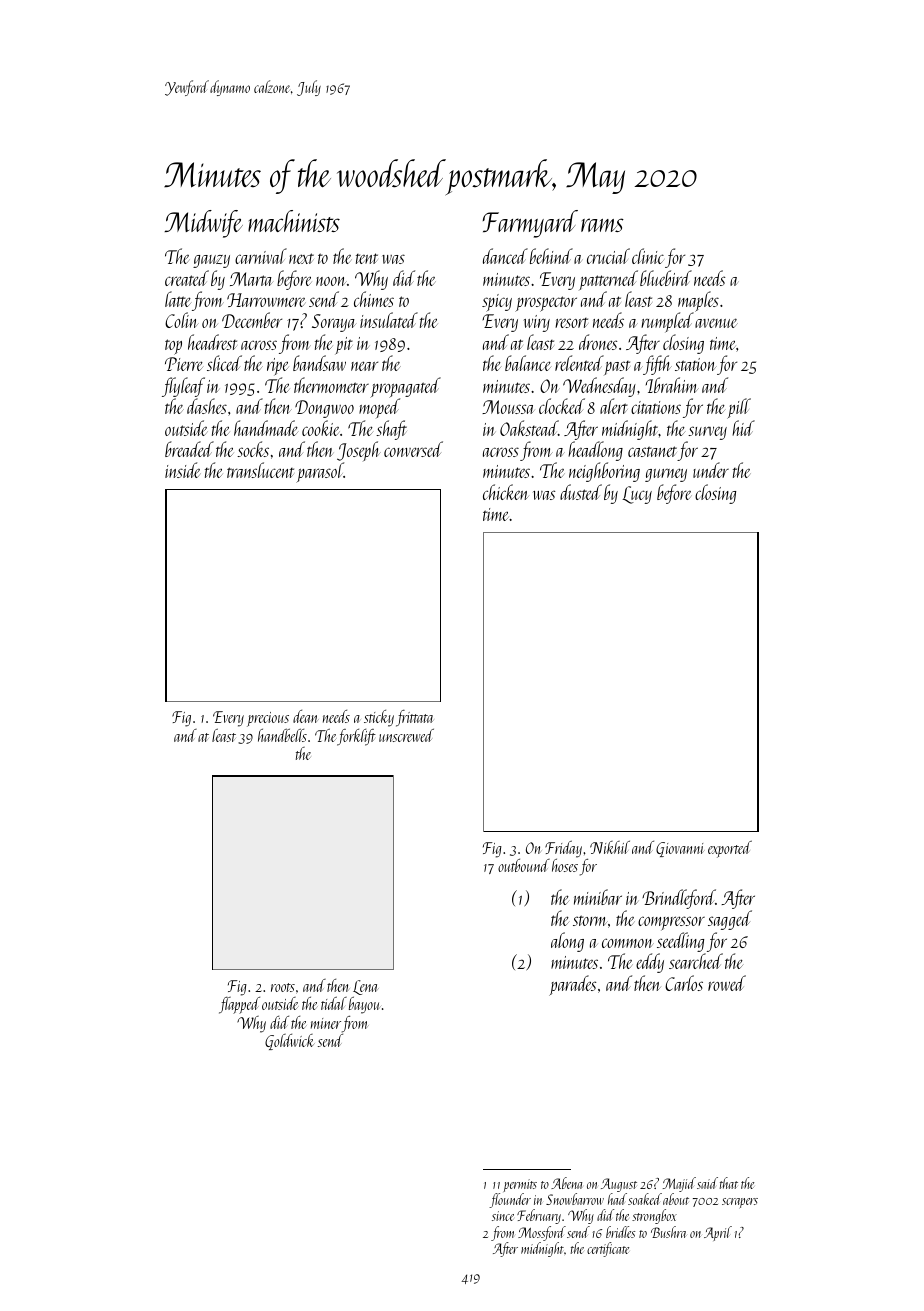 This page has width=924, height=1311. What do you see at coordinates (602, 225) in the page?
I see `rams` at bounding box center [602, 225].
